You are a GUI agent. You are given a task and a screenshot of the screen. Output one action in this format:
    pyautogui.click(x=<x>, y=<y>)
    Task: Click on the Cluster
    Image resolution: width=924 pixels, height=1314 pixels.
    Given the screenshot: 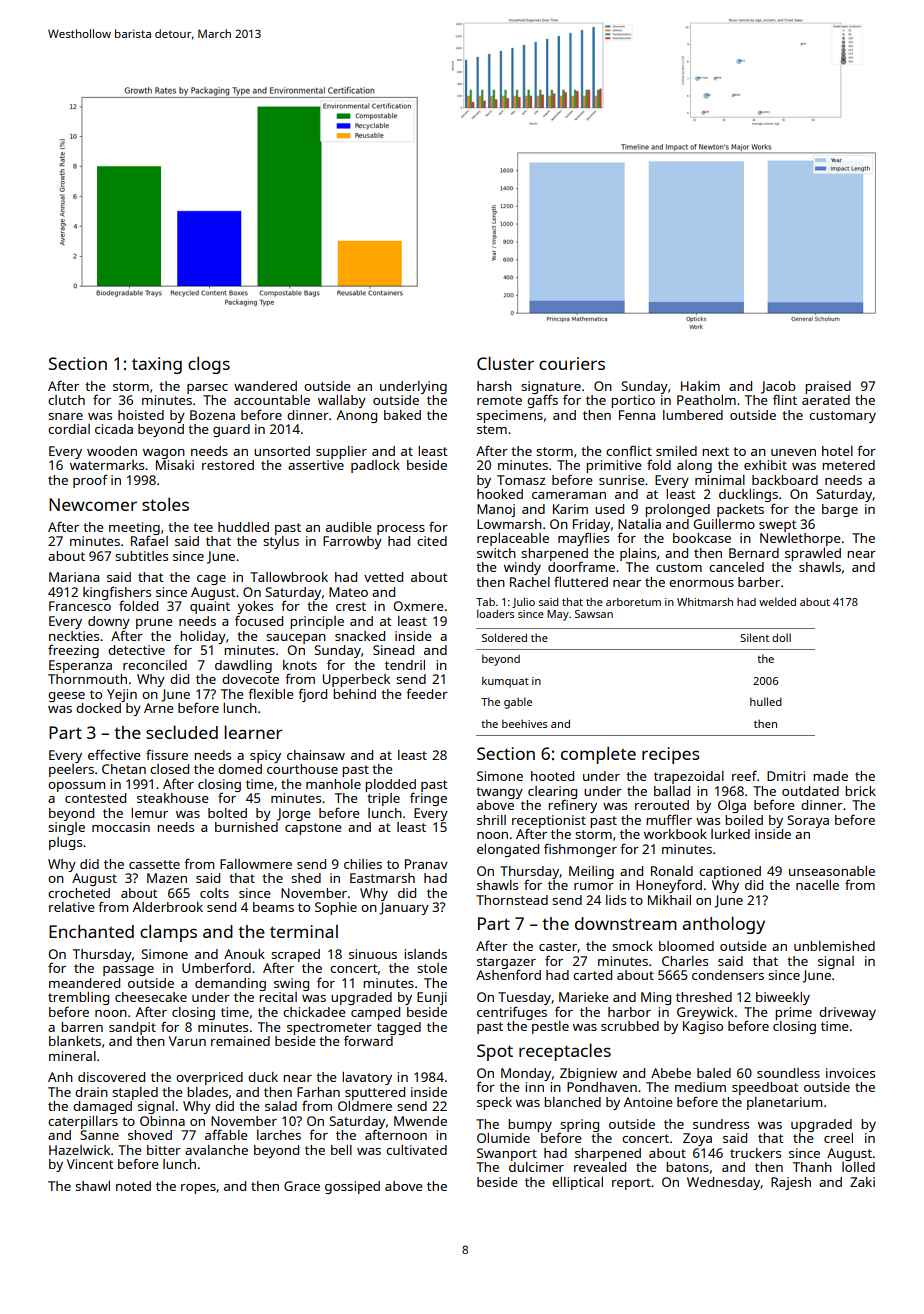 What is the action you would take?
    pyautogui.click(x=505, y=363)
